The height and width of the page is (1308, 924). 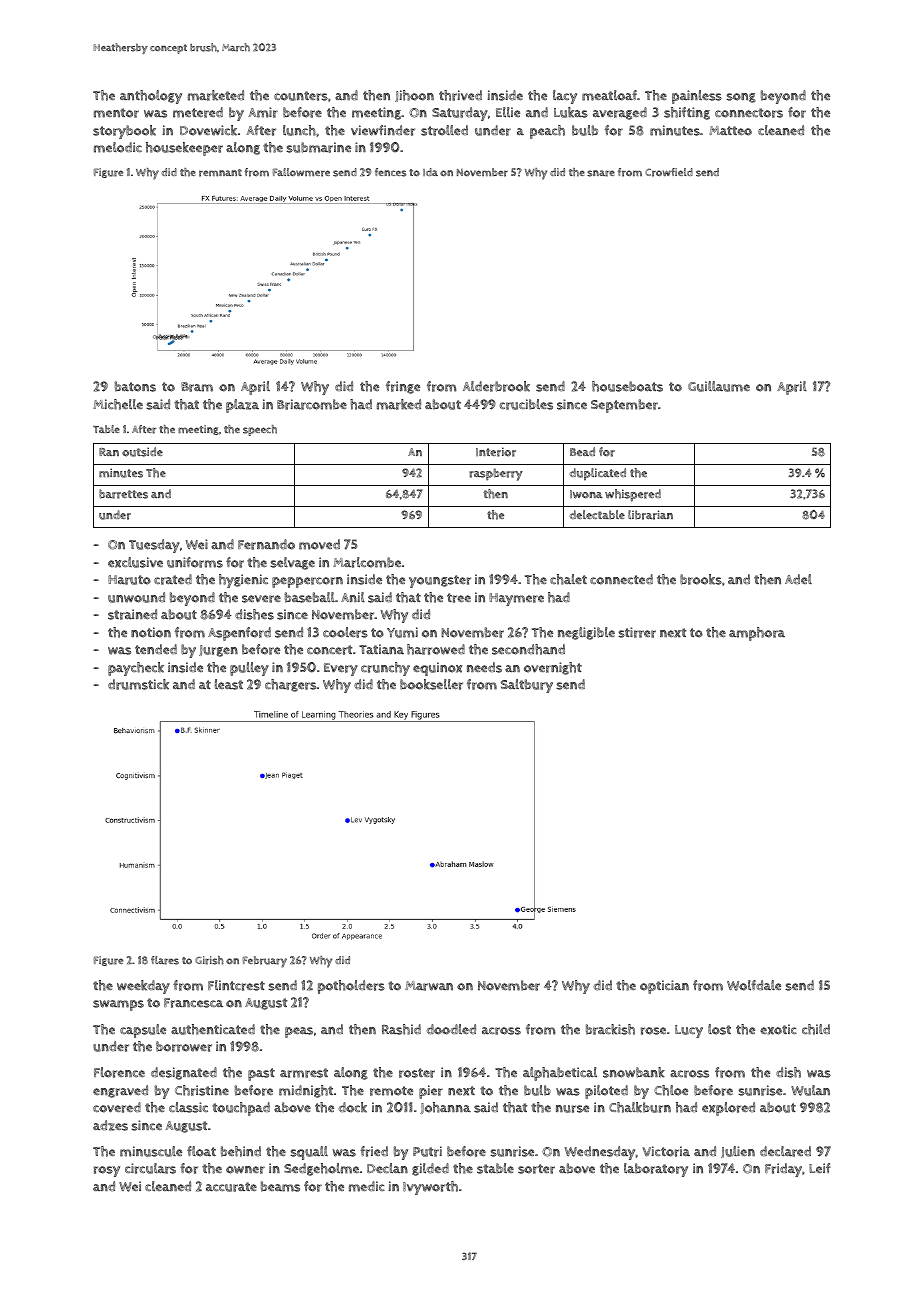 What do you see at coordinates (741, 98) in the page?
I see `song` at bounding box center [741, 98].
